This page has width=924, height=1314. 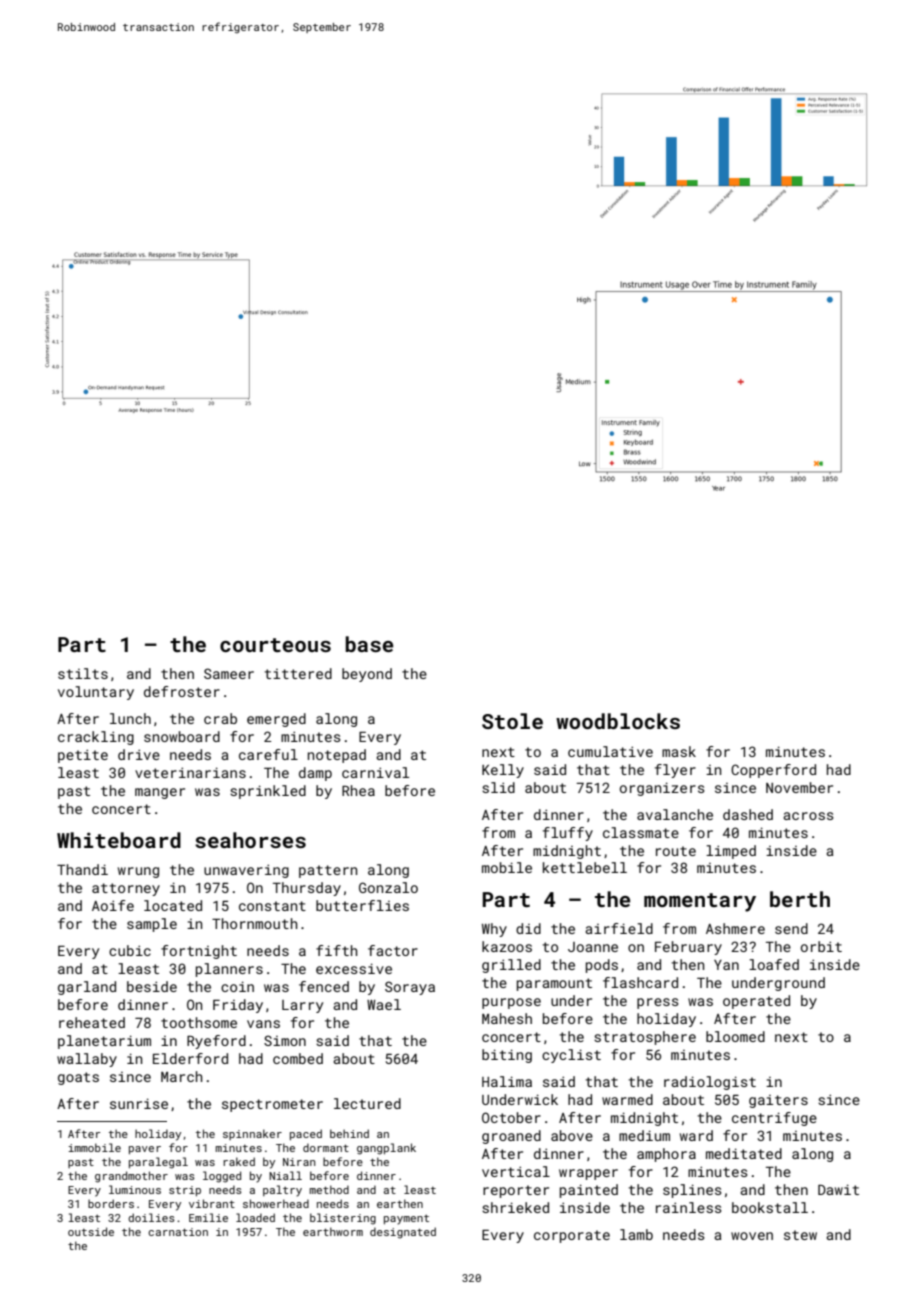 What do you see at coordinates (589, 1191) in the page?
I see `painted` at bounding box center [589, 1191].
